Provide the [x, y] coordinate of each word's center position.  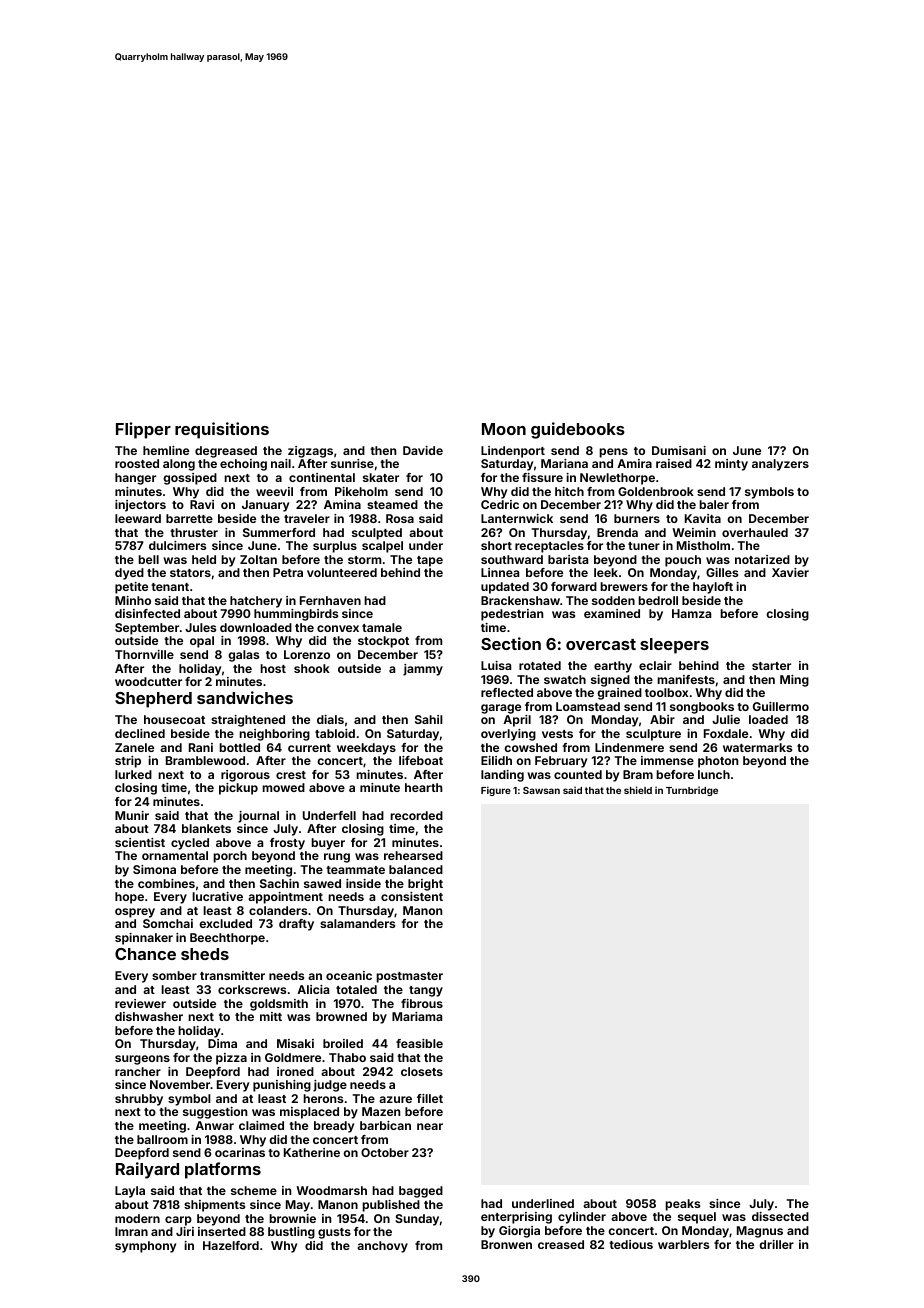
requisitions [222, 430]
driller [776, 1244]
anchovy [382, 1247]
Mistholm [703, 545]
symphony [145, 1247]
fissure [542, 477]
